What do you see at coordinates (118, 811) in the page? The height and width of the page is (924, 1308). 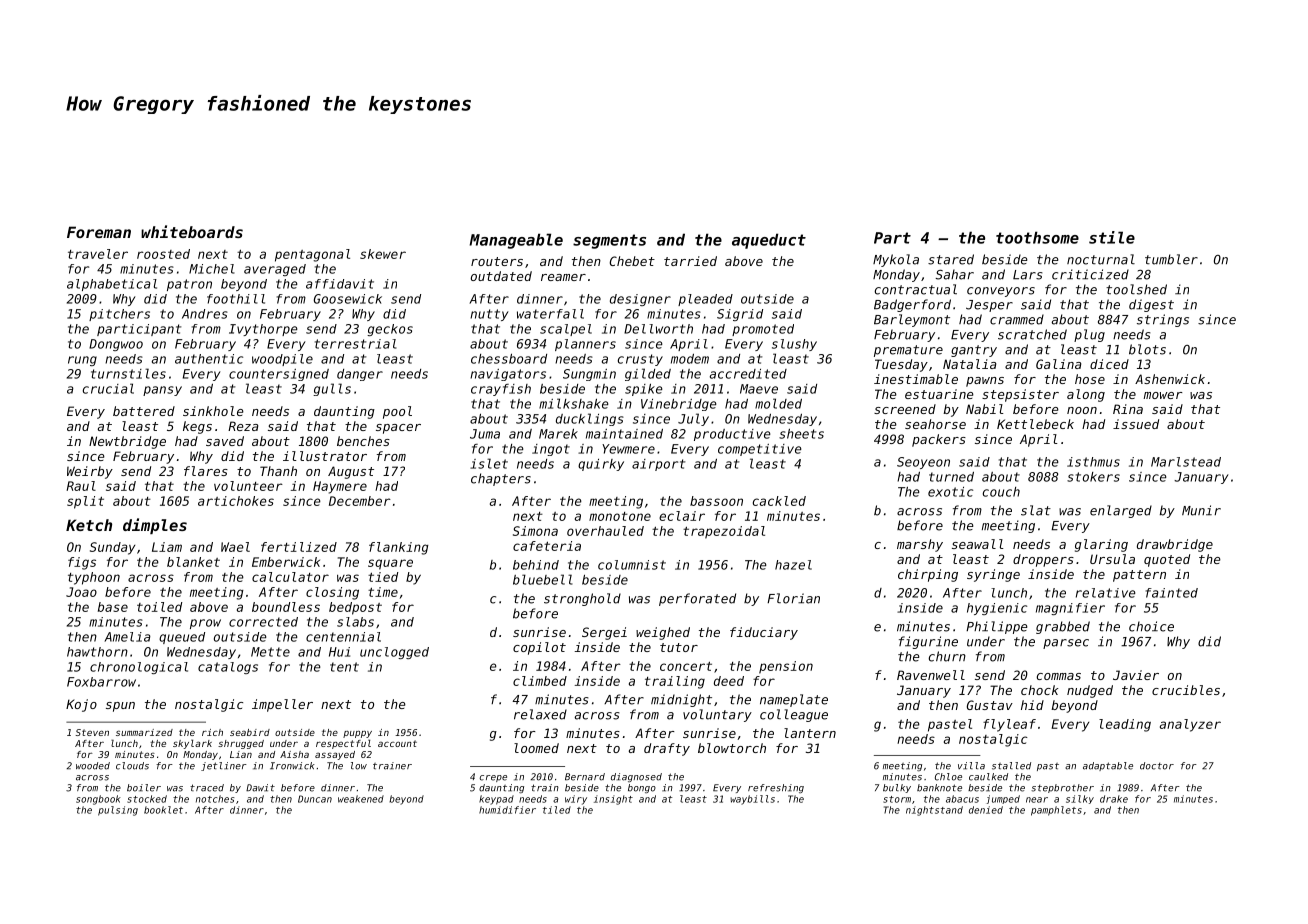 I see `pulsing` at bounding box center [118, 811].
